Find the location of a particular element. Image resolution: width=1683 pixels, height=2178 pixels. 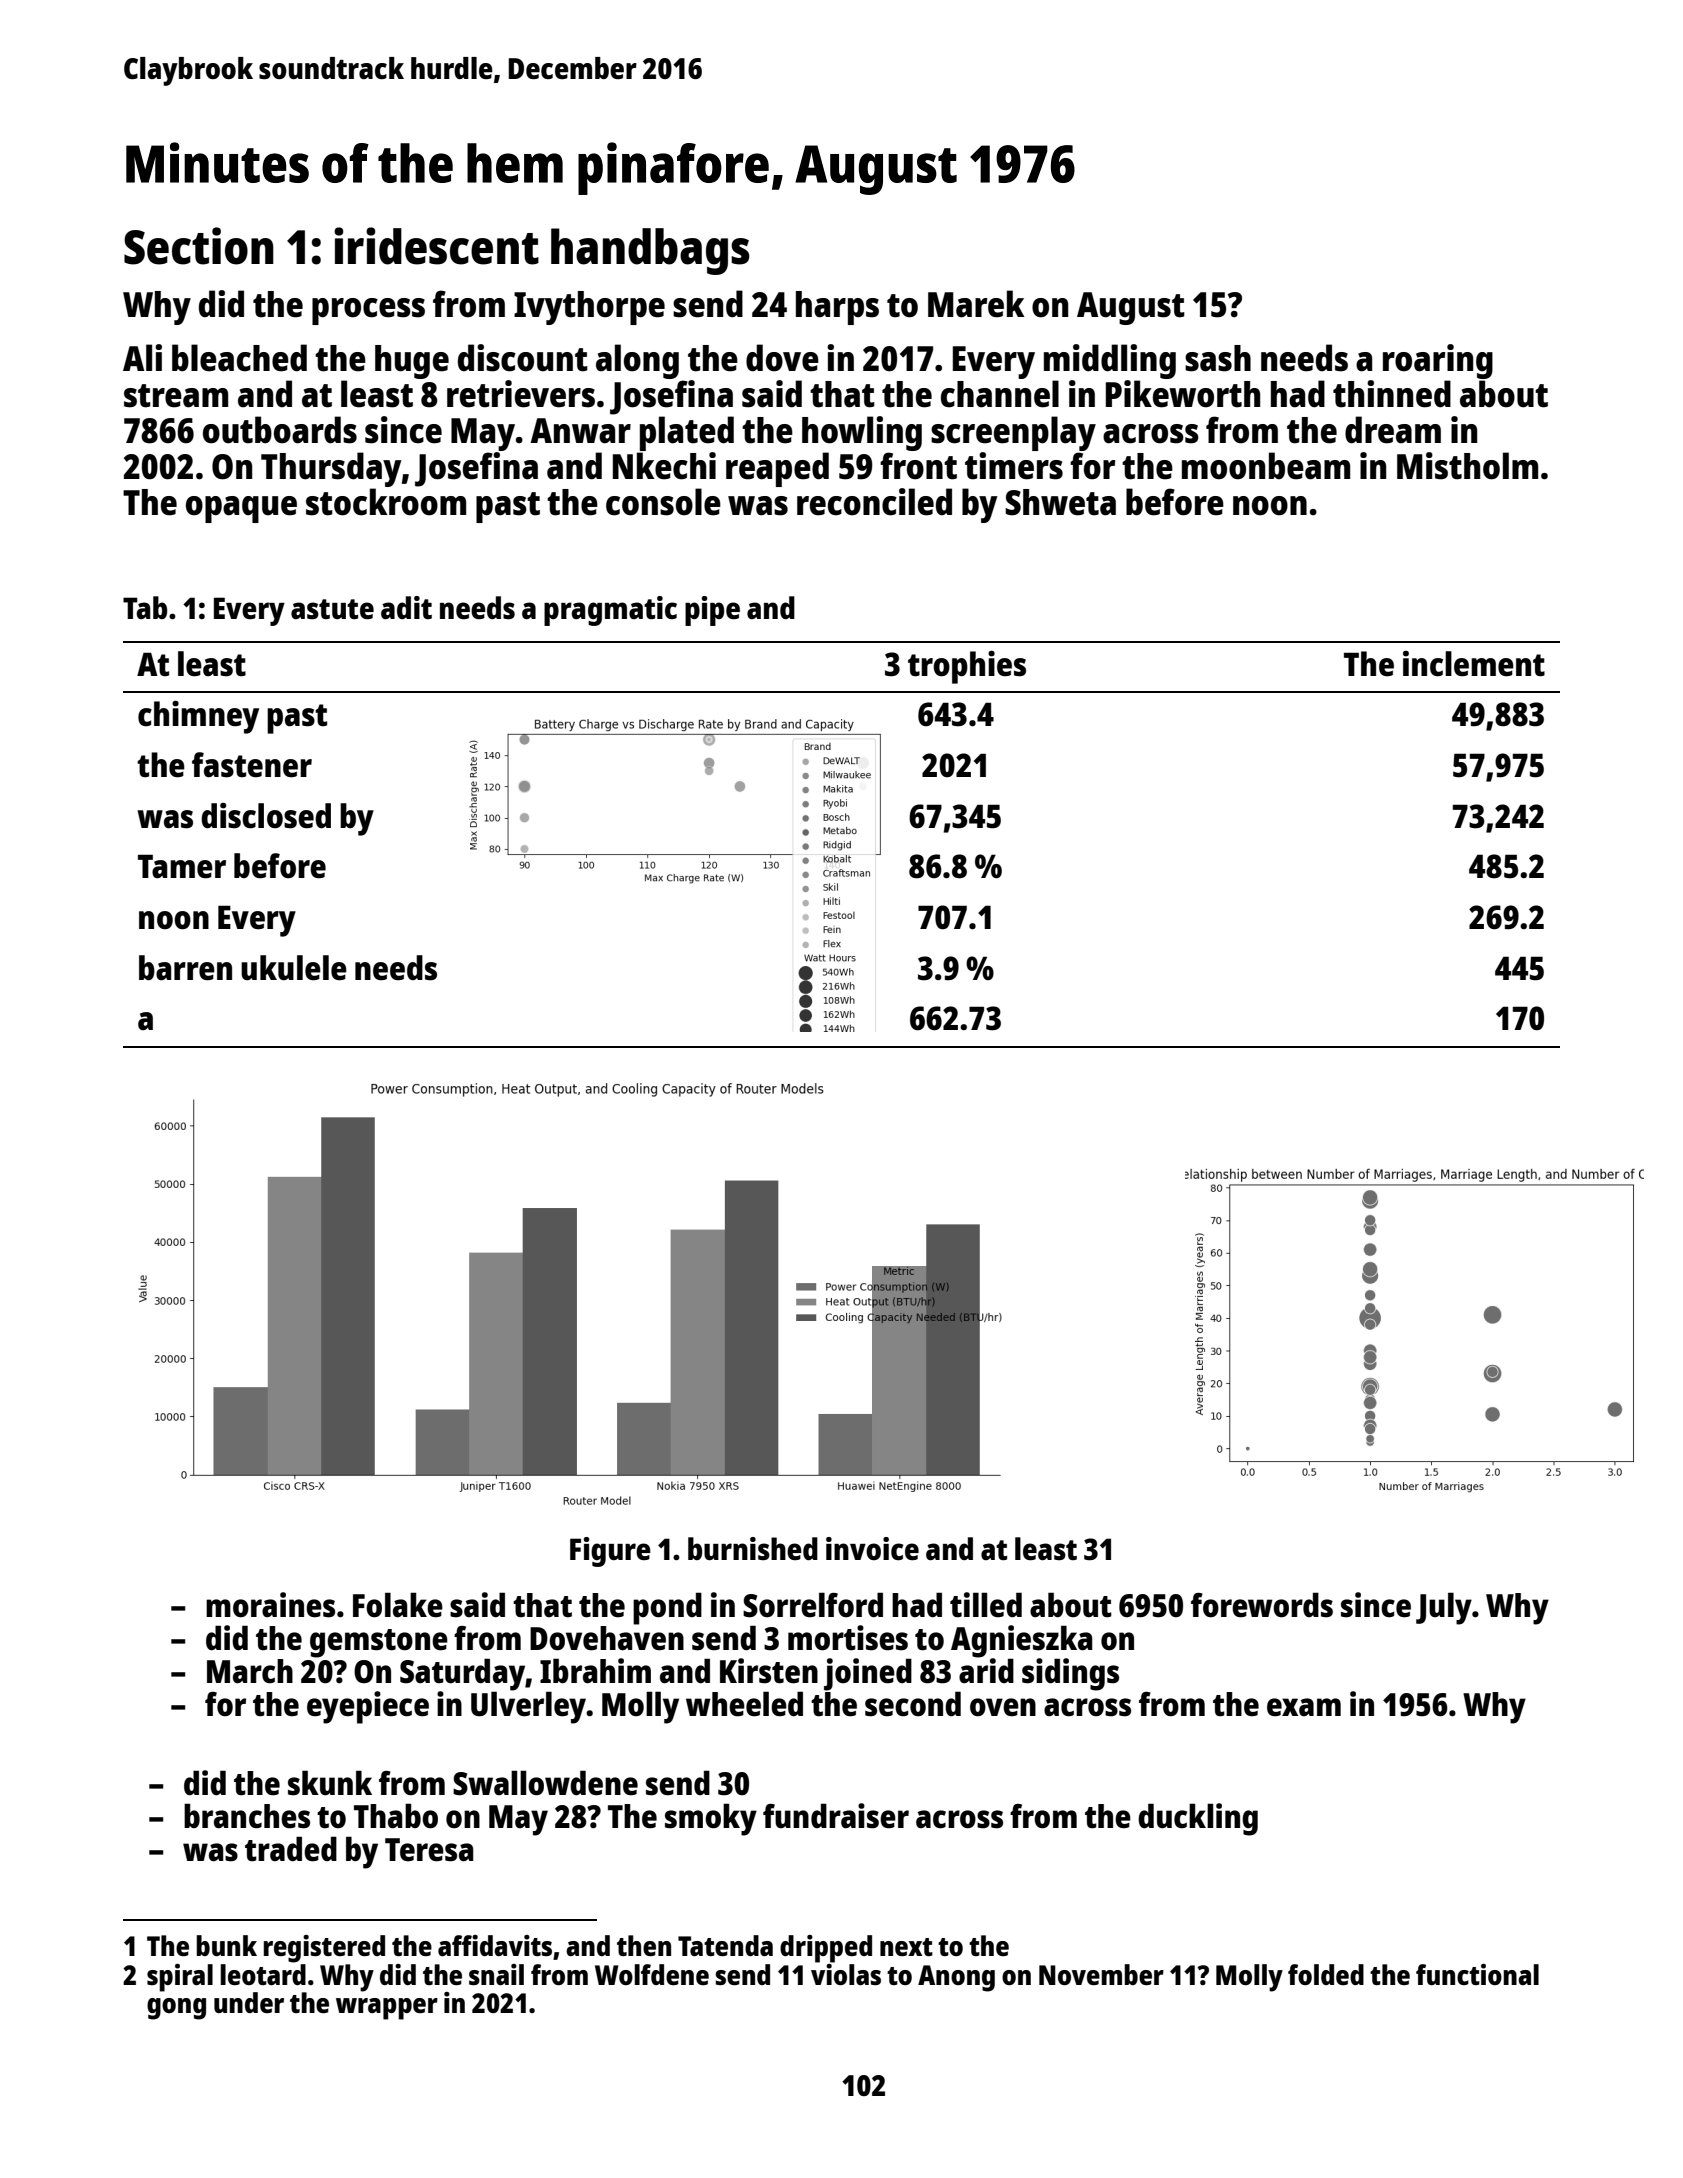

iridescent is located at coordinates (436, 246).
